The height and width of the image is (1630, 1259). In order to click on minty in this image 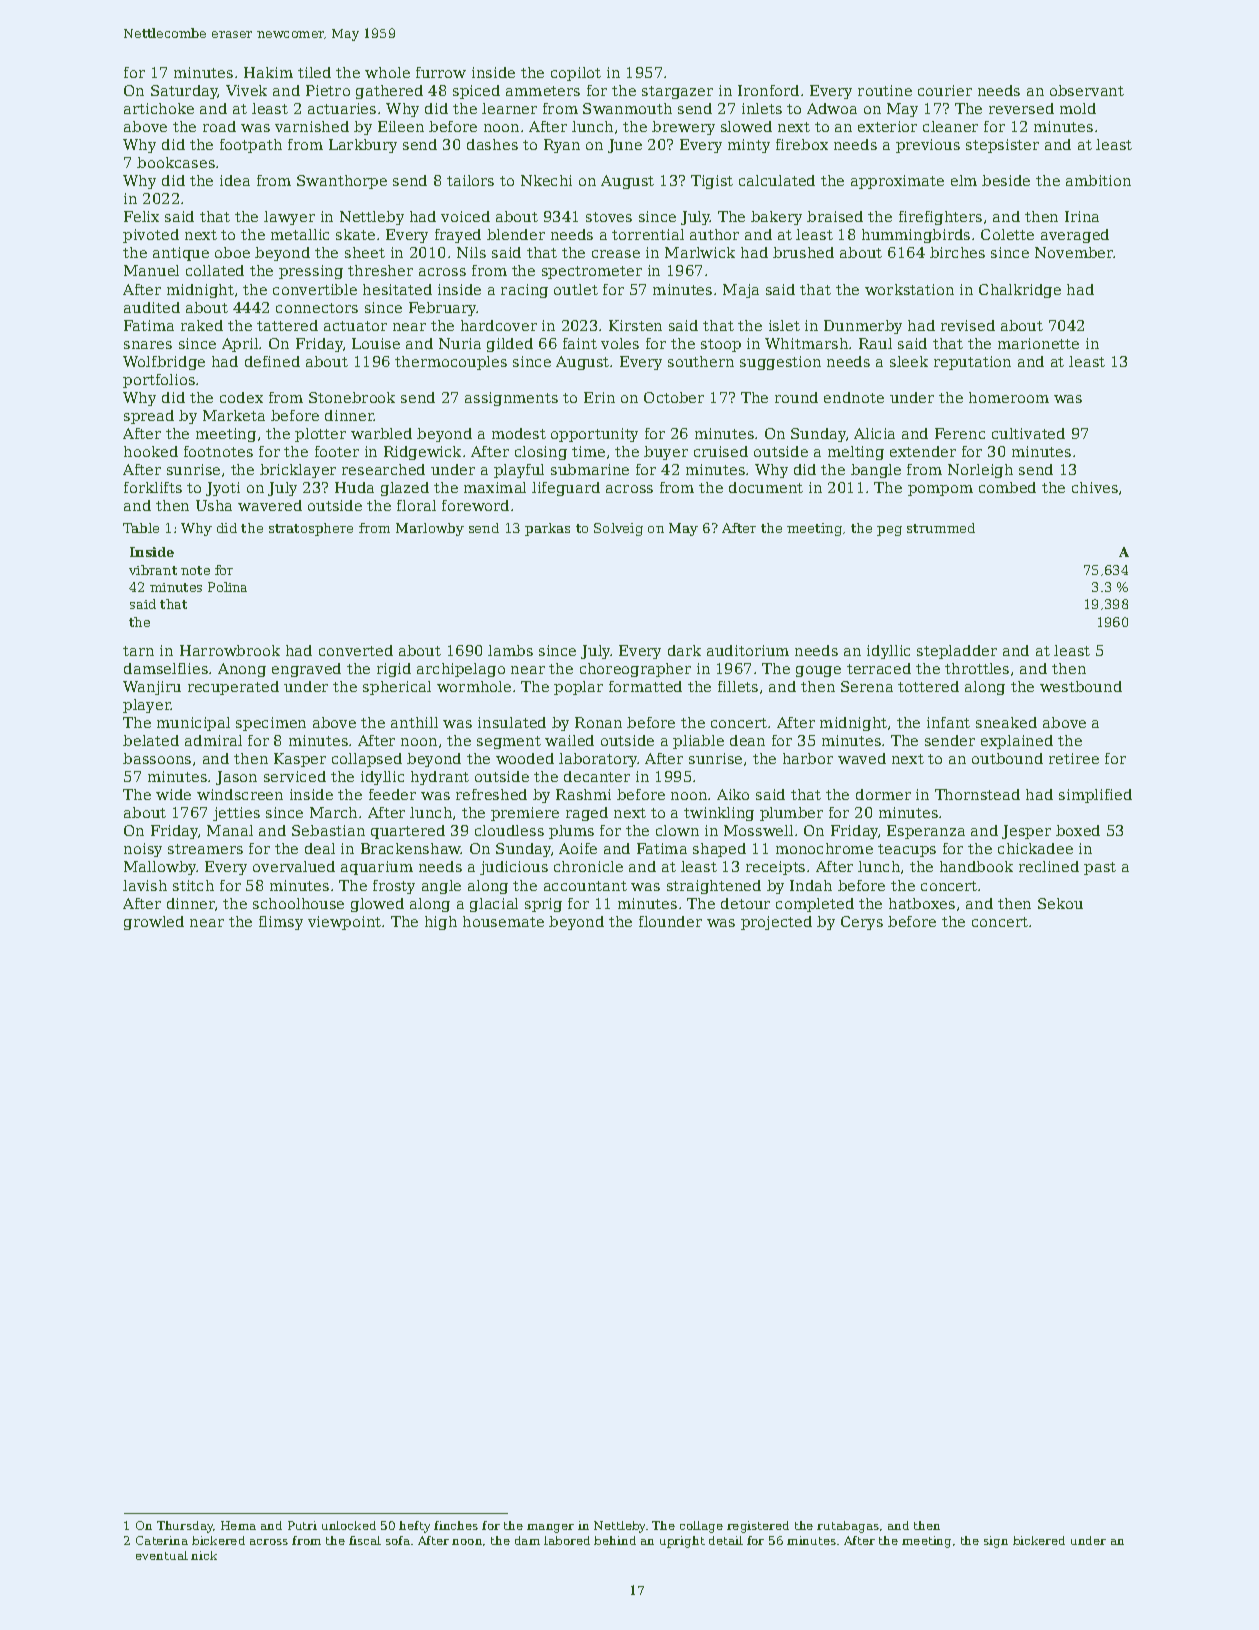, I will do `click(749, 146)`.
